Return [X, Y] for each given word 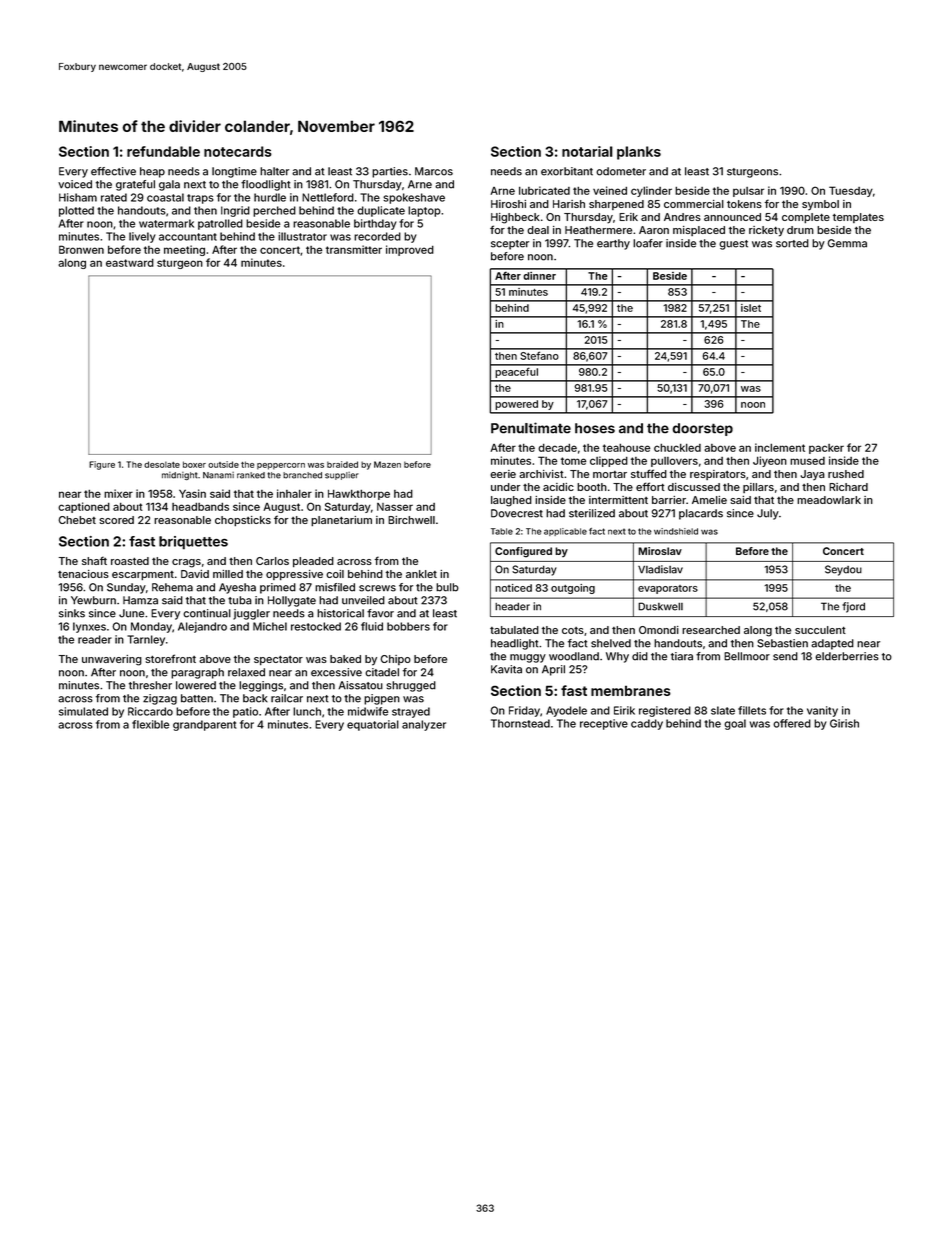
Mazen [387, 464]
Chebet [77, 520]
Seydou [843, 570]
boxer [194, 464]
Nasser [395, 507]
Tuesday [851, 191]
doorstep [702, 429]
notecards [238, 151]
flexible [150, 724]
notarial [587, 151]
